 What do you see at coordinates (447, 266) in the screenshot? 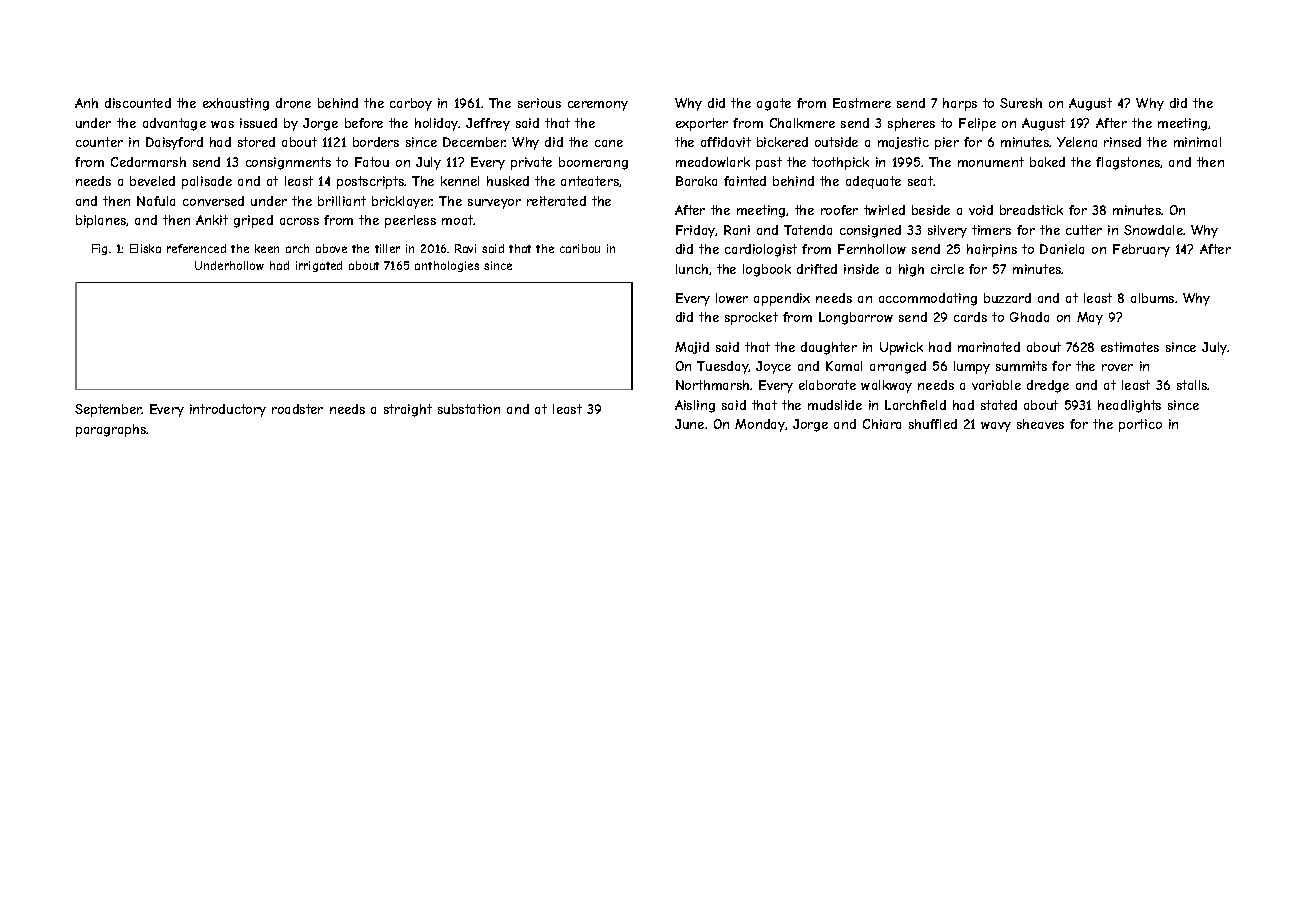
I see `anthologies` at bounding box center [447, 266].
